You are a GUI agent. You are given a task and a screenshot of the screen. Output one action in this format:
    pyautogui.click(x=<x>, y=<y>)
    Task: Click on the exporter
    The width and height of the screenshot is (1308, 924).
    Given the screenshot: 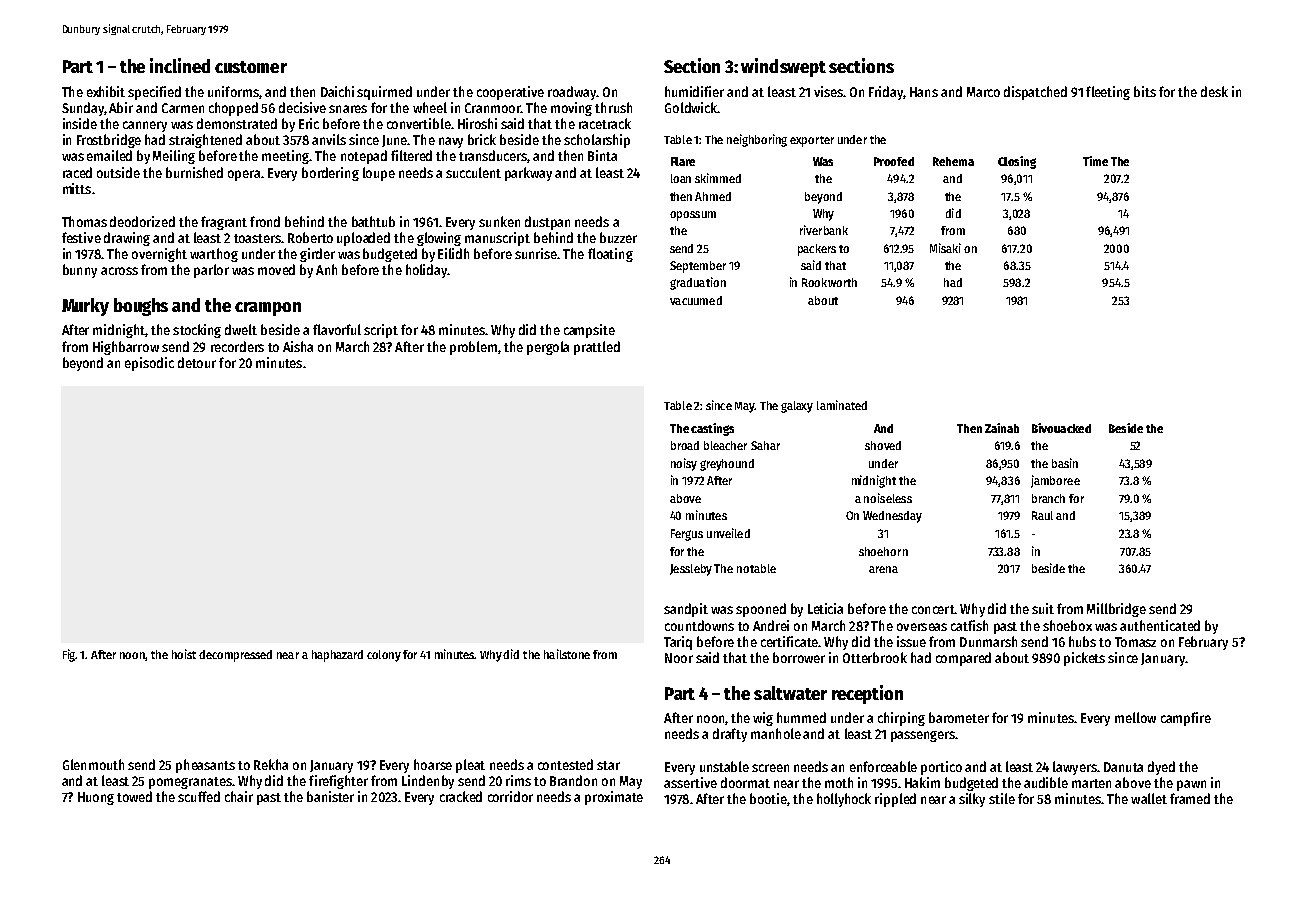 What is the action you would take?
    pyautogui.click(x=812, y=141)
